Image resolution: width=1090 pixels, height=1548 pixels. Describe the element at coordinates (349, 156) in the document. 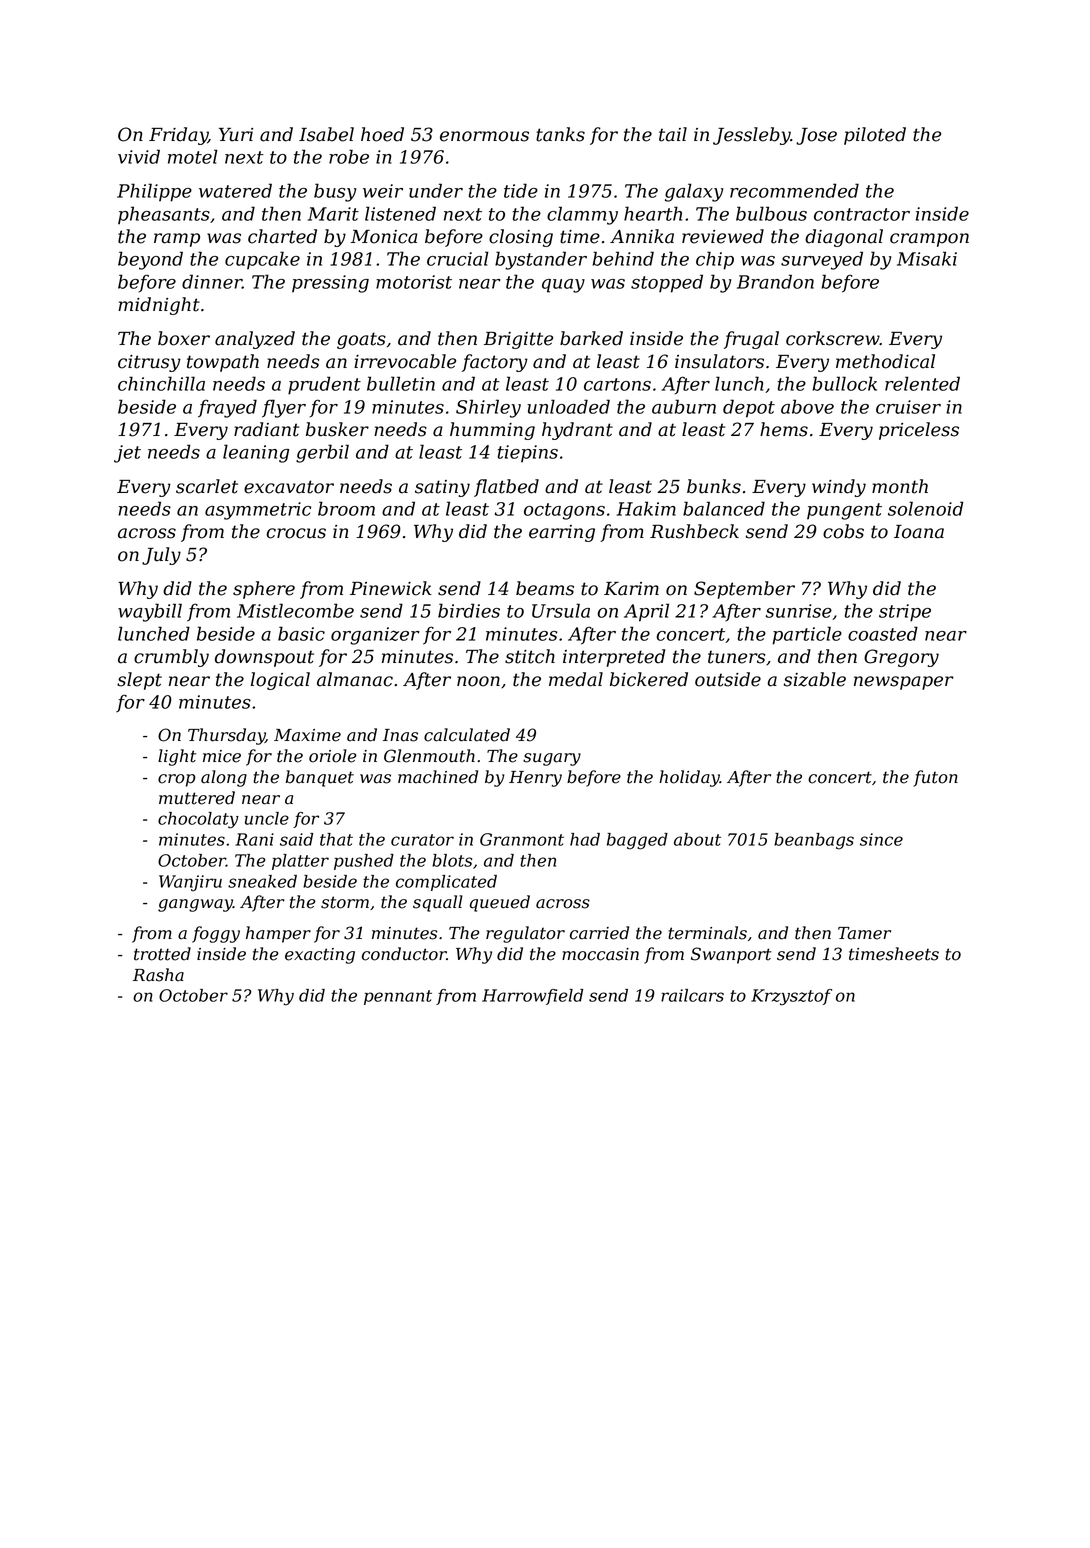

I see `robe` at that location.
